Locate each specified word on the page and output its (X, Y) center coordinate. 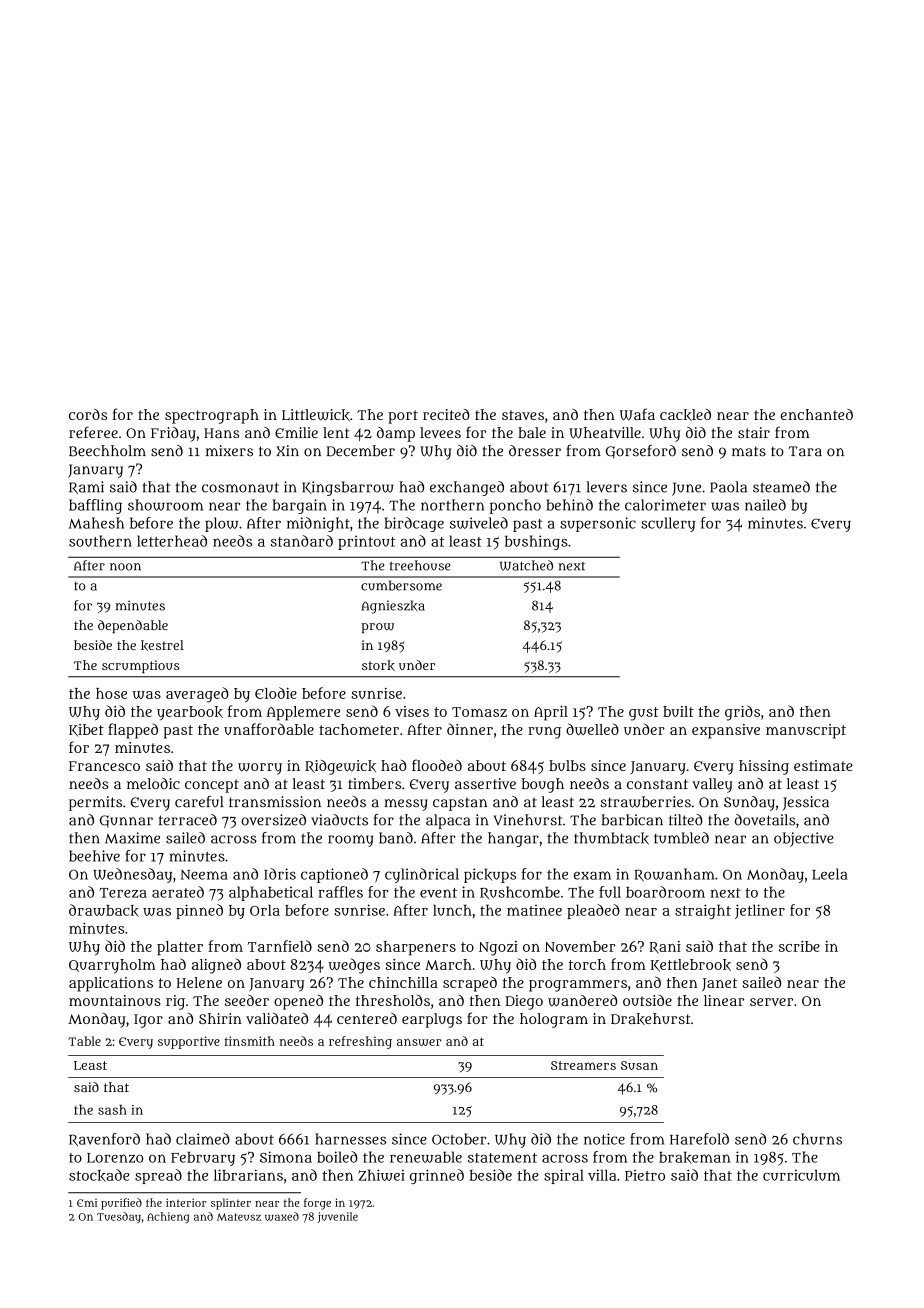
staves (523, 415)
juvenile (338, 1217)
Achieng (168, 1217)
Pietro (645, 1175)
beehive (94, 856)
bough (543, 785)
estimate (823, 765)
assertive (485, 783)
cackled (685, 415)
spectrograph (212, 416)
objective (804, 839)
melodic (153, 783)
